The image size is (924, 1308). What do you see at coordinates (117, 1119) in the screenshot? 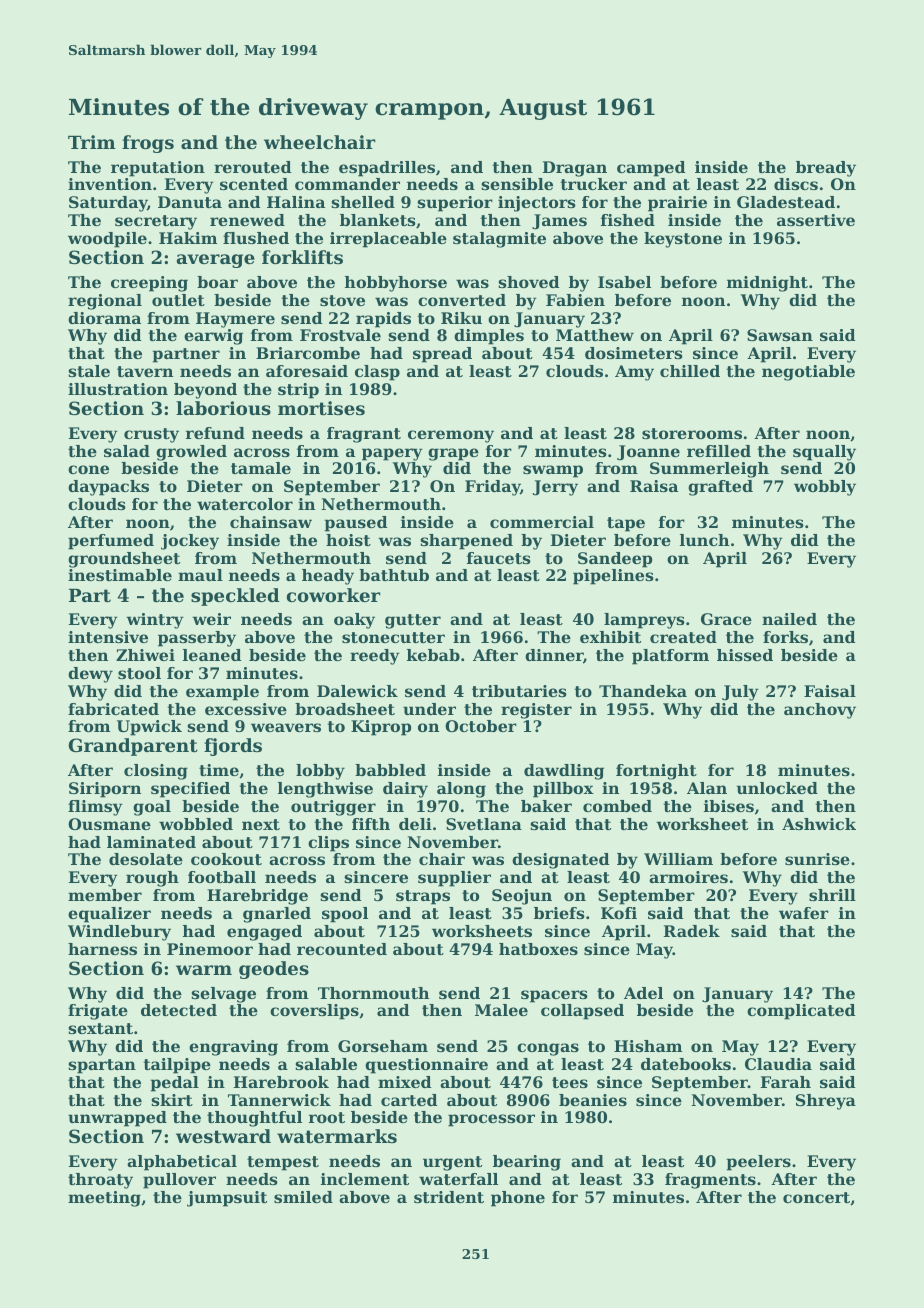
I see `unwrapped` at bounding box center [117, 1119].
